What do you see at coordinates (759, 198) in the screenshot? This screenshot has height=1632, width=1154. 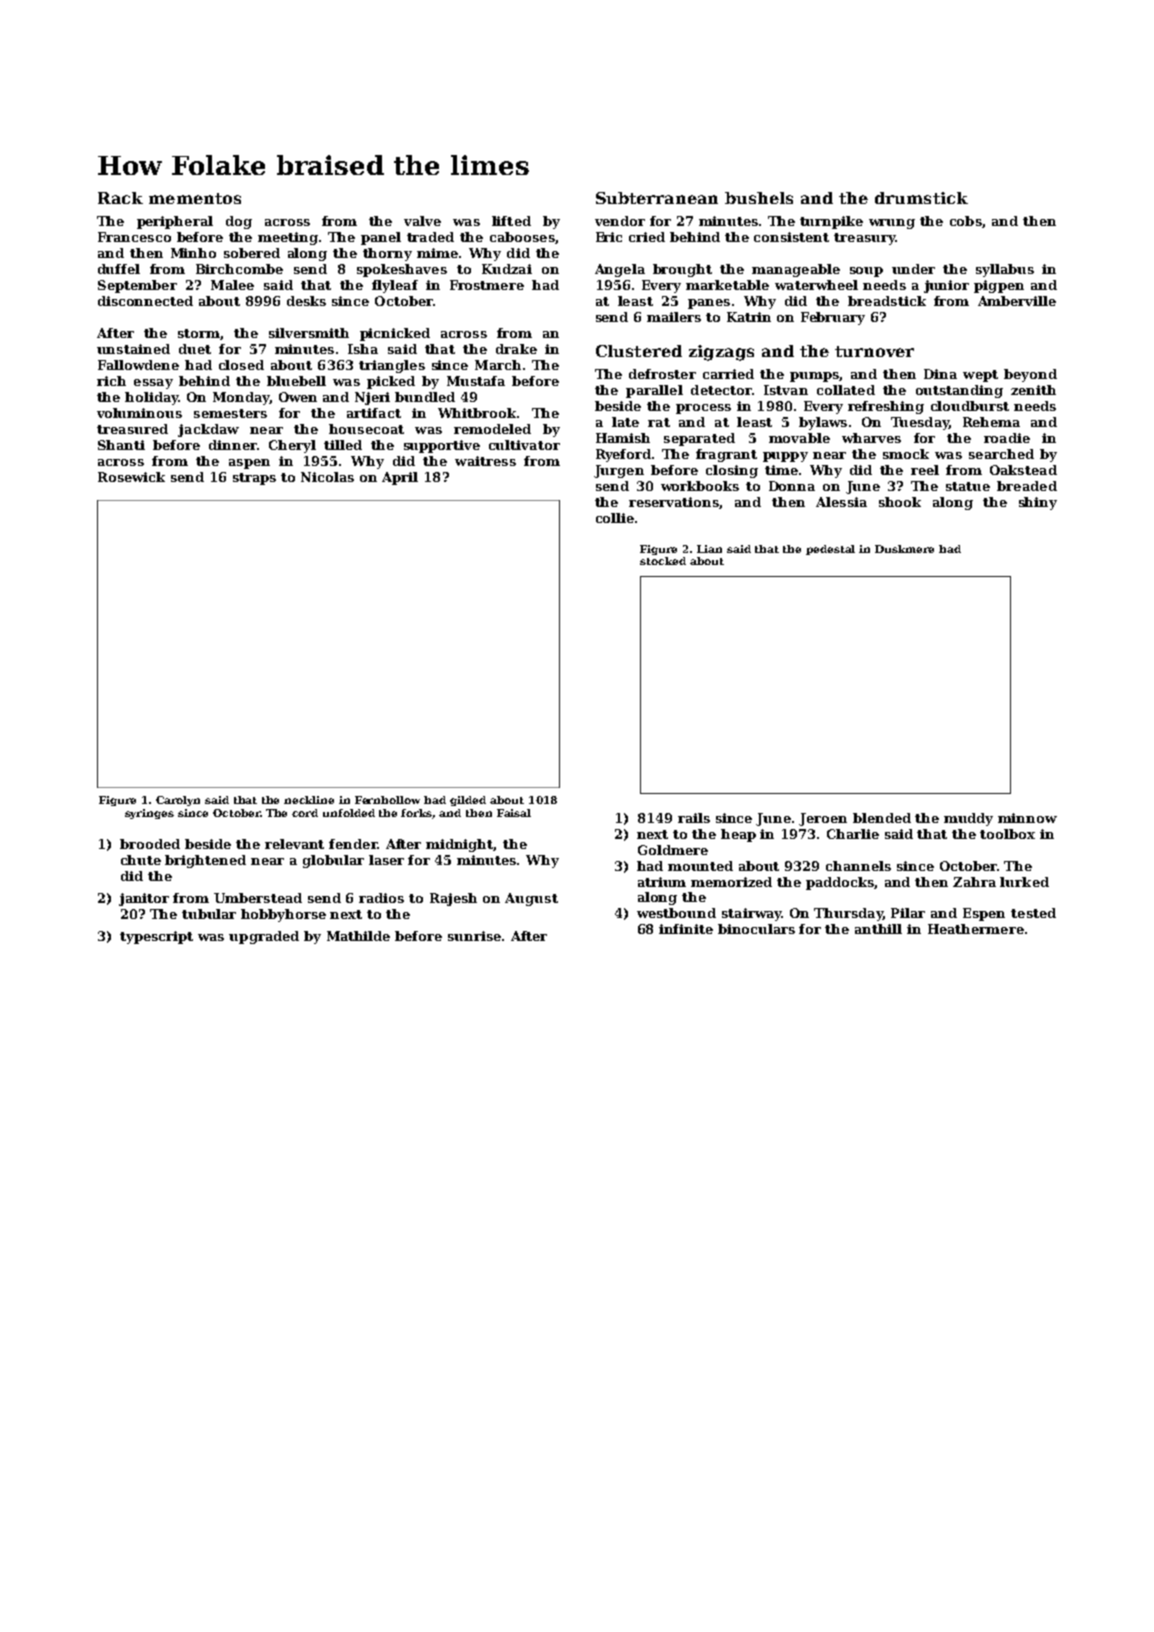 I see `bushels` at bounding box center [759, 198].
